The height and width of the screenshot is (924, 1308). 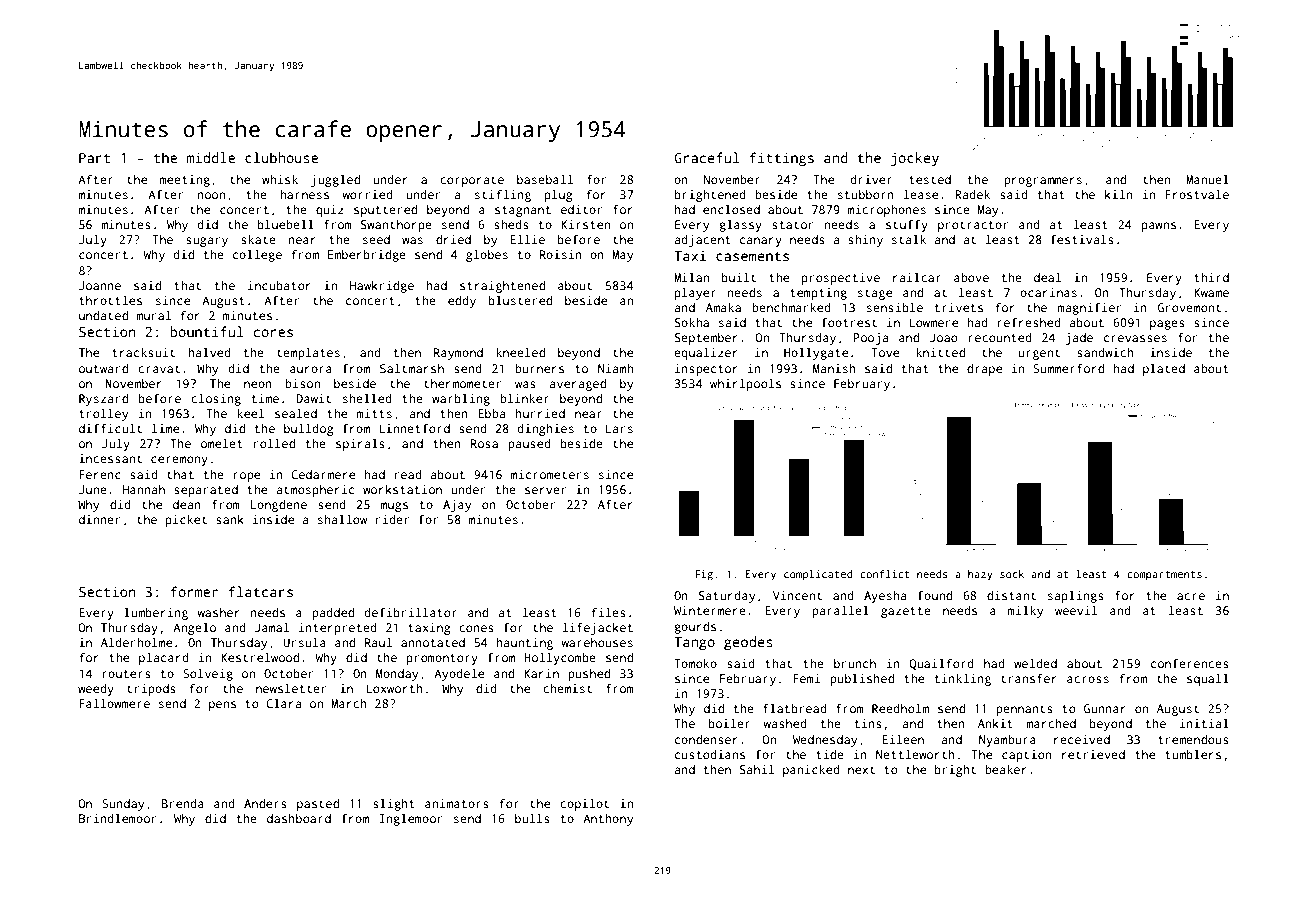 I want to click on jockey, so click(x=915, y=159).
